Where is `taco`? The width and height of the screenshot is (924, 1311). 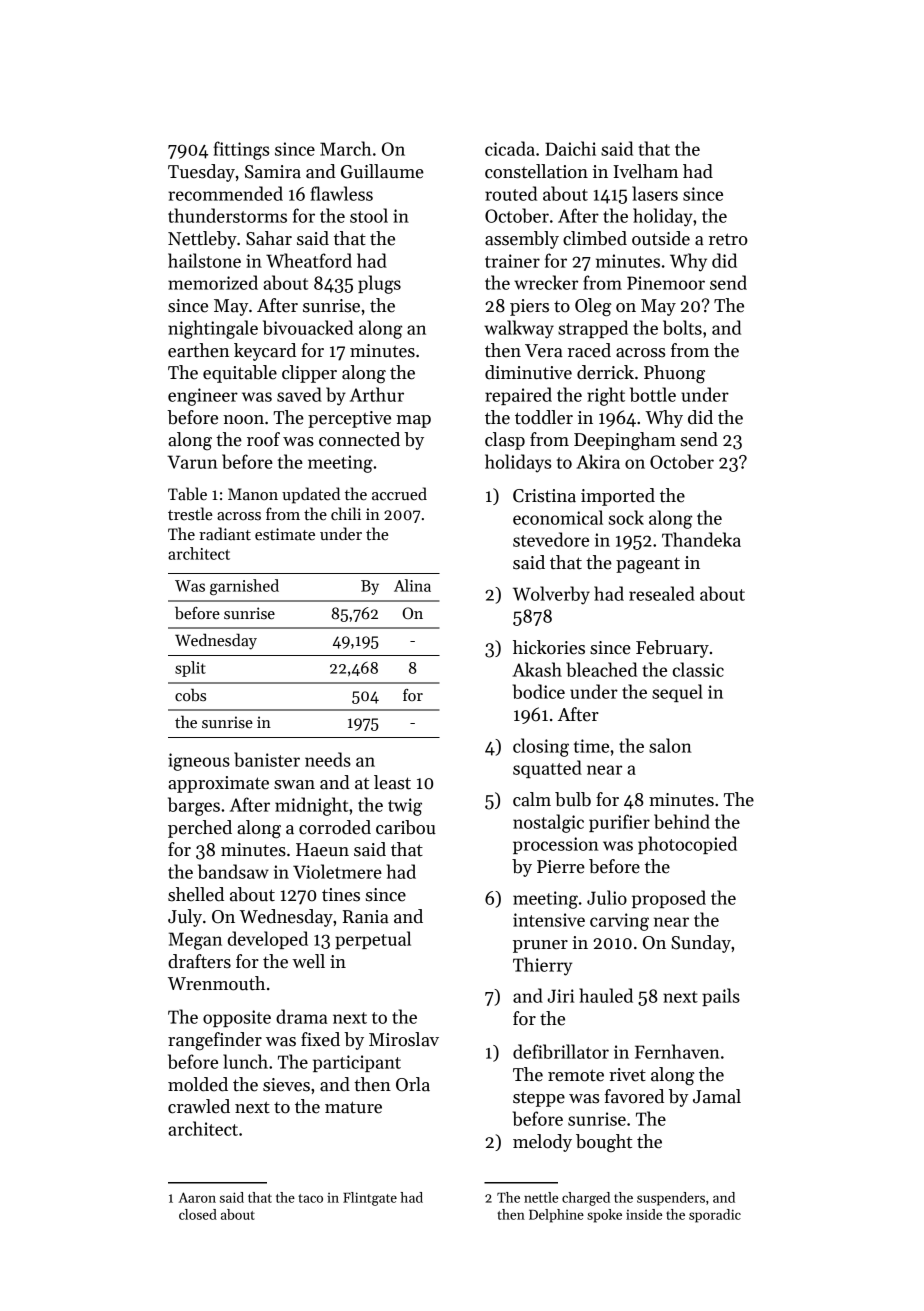 taco is located at coordinates (310, 1198).
